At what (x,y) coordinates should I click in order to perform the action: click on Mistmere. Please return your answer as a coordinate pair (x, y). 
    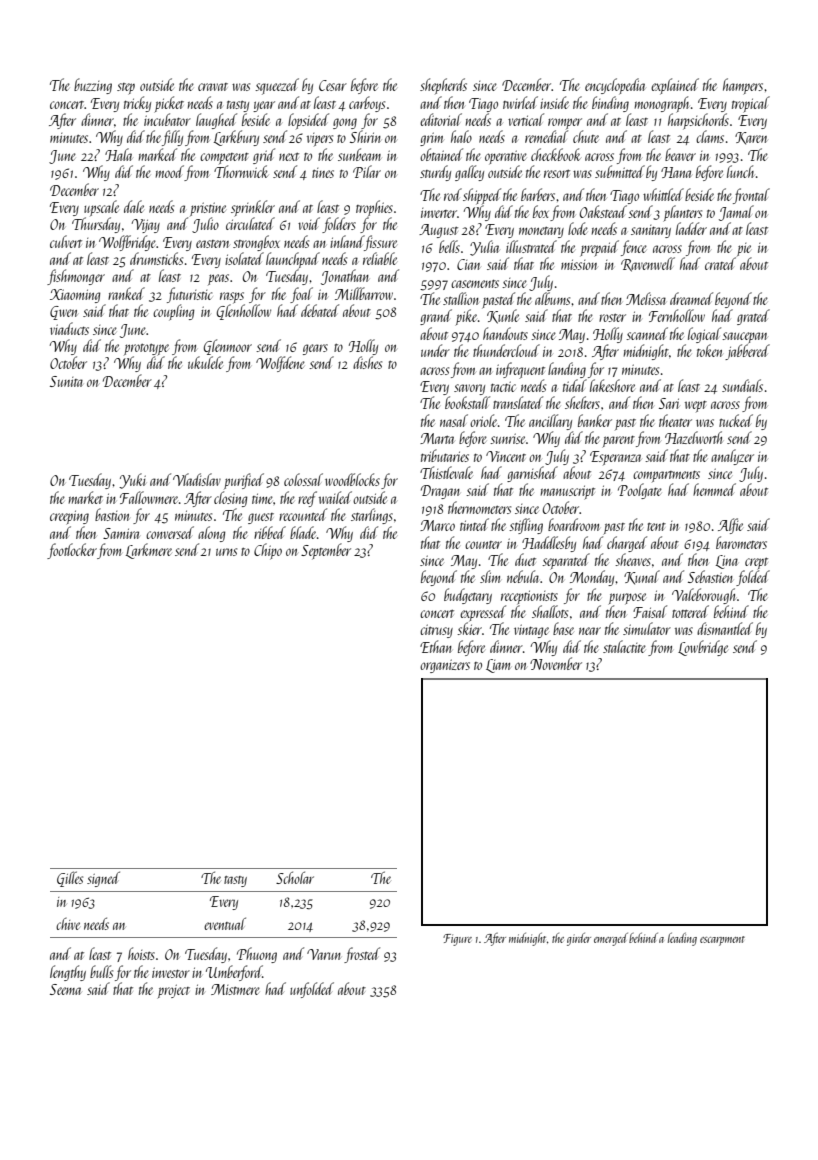
    Looking at the image, I should click on (235, 989).
